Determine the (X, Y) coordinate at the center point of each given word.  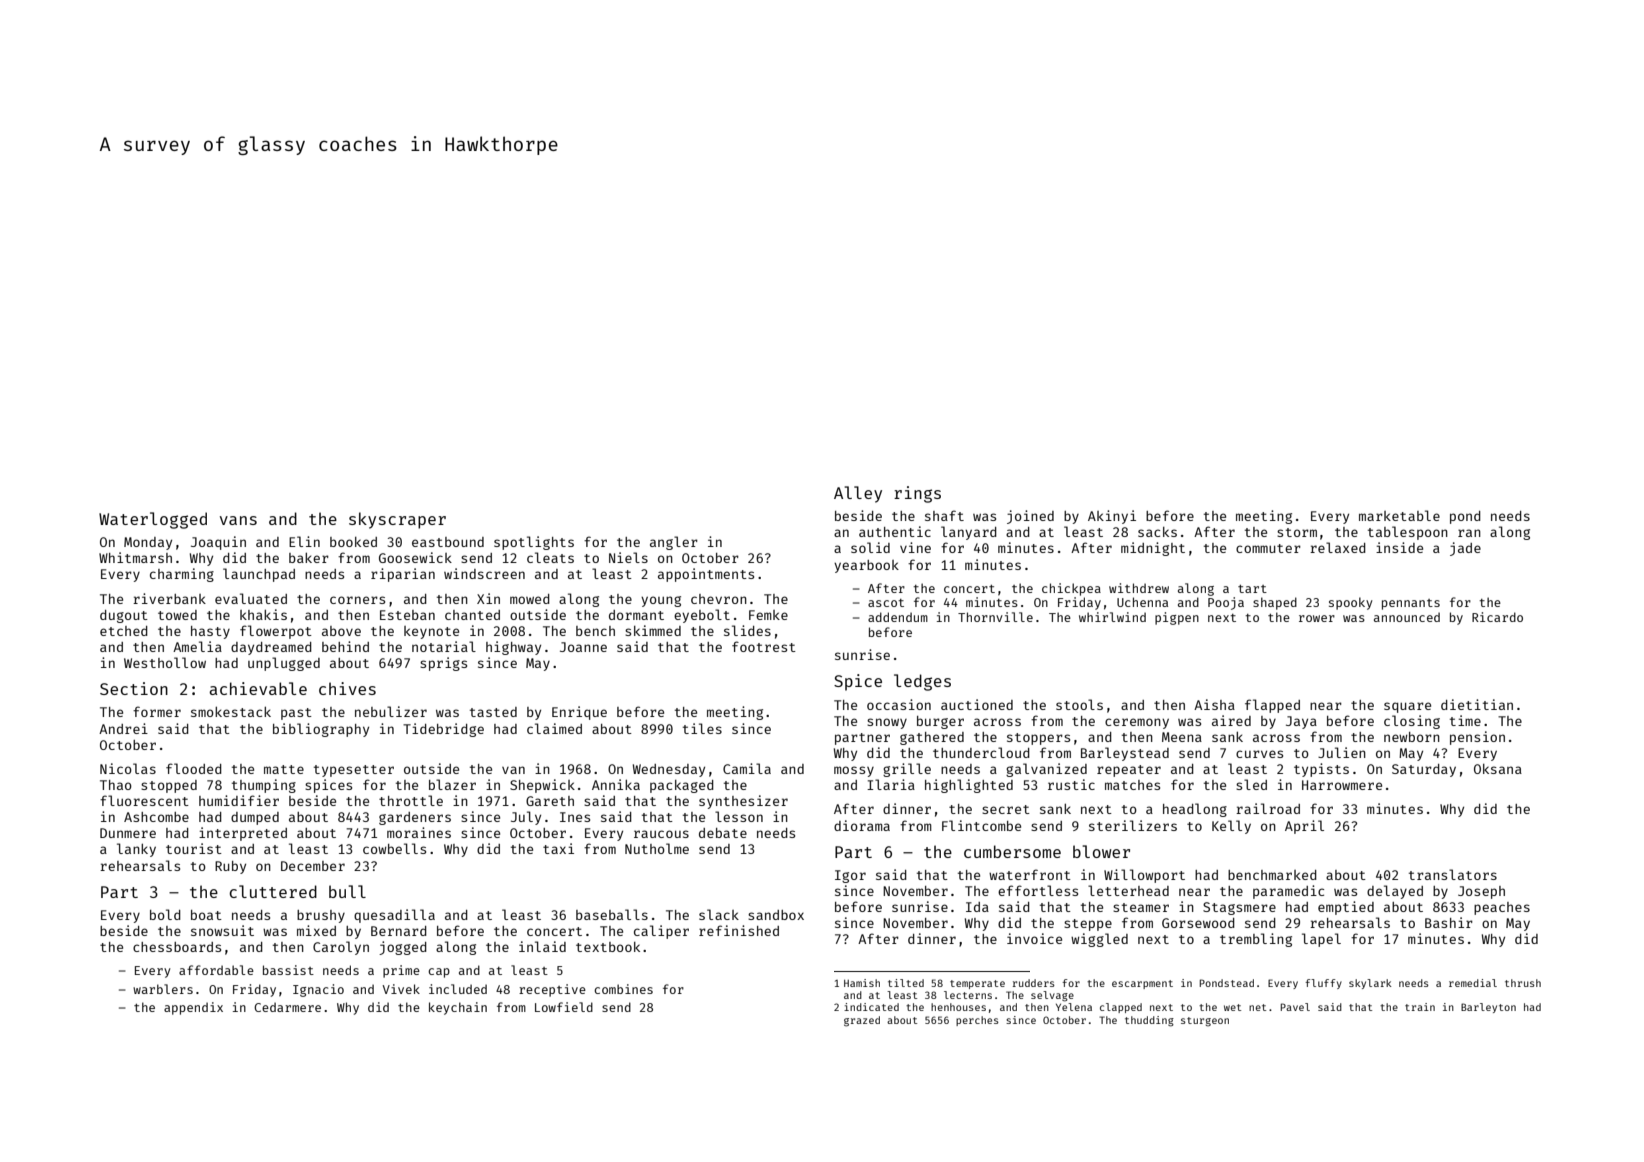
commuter (1268, 548)
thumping (264, 786)
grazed (862, 1021)
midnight (1153, 549)
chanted (472, 615)
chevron (719, 599)
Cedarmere (287, 1007)
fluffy (1323, 984)
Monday (148, 543)
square (1407, 707)
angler (674, 543)
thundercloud (981, 752)
